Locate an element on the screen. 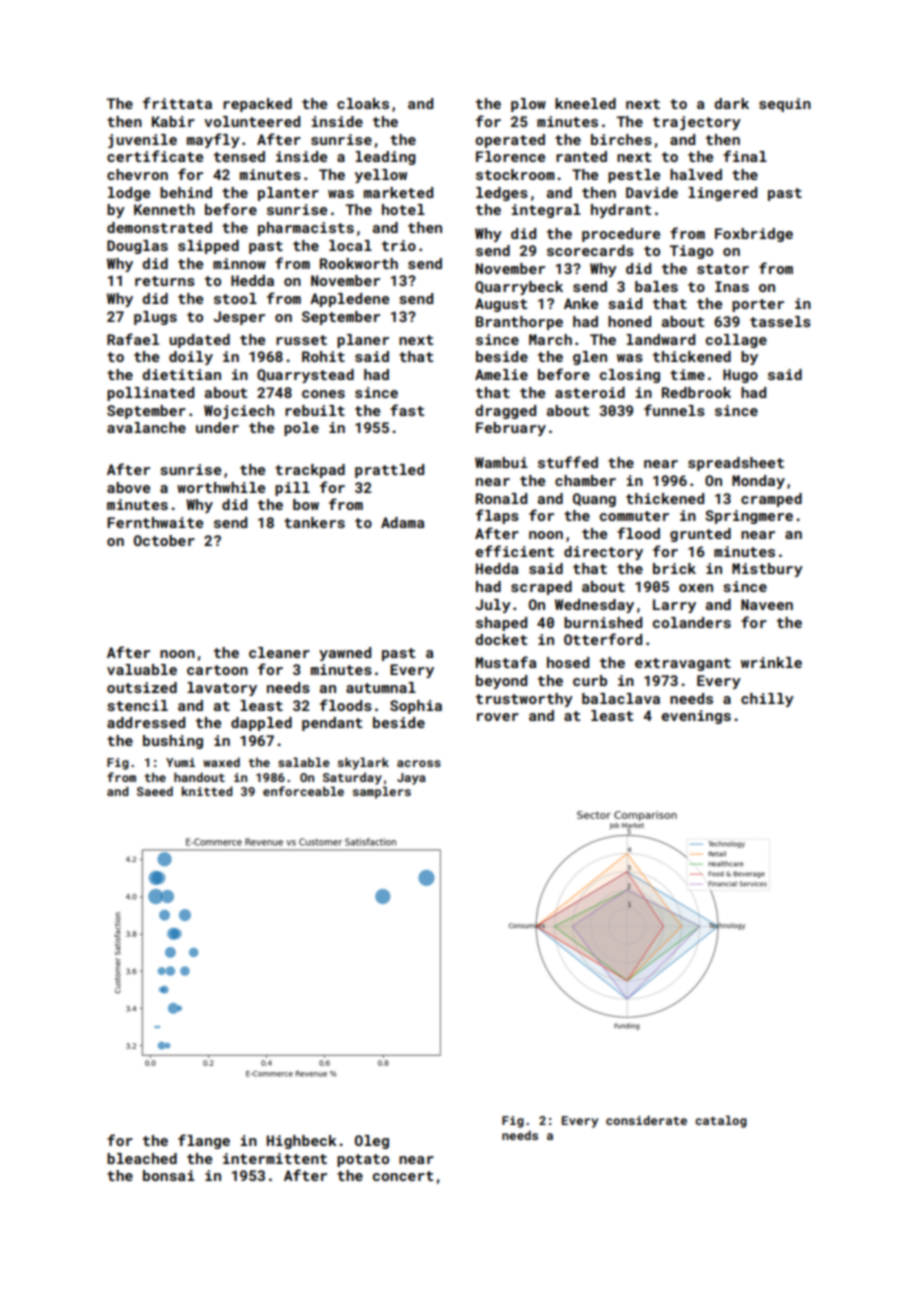  spreadsheet is located at coordinates (736, 464).
